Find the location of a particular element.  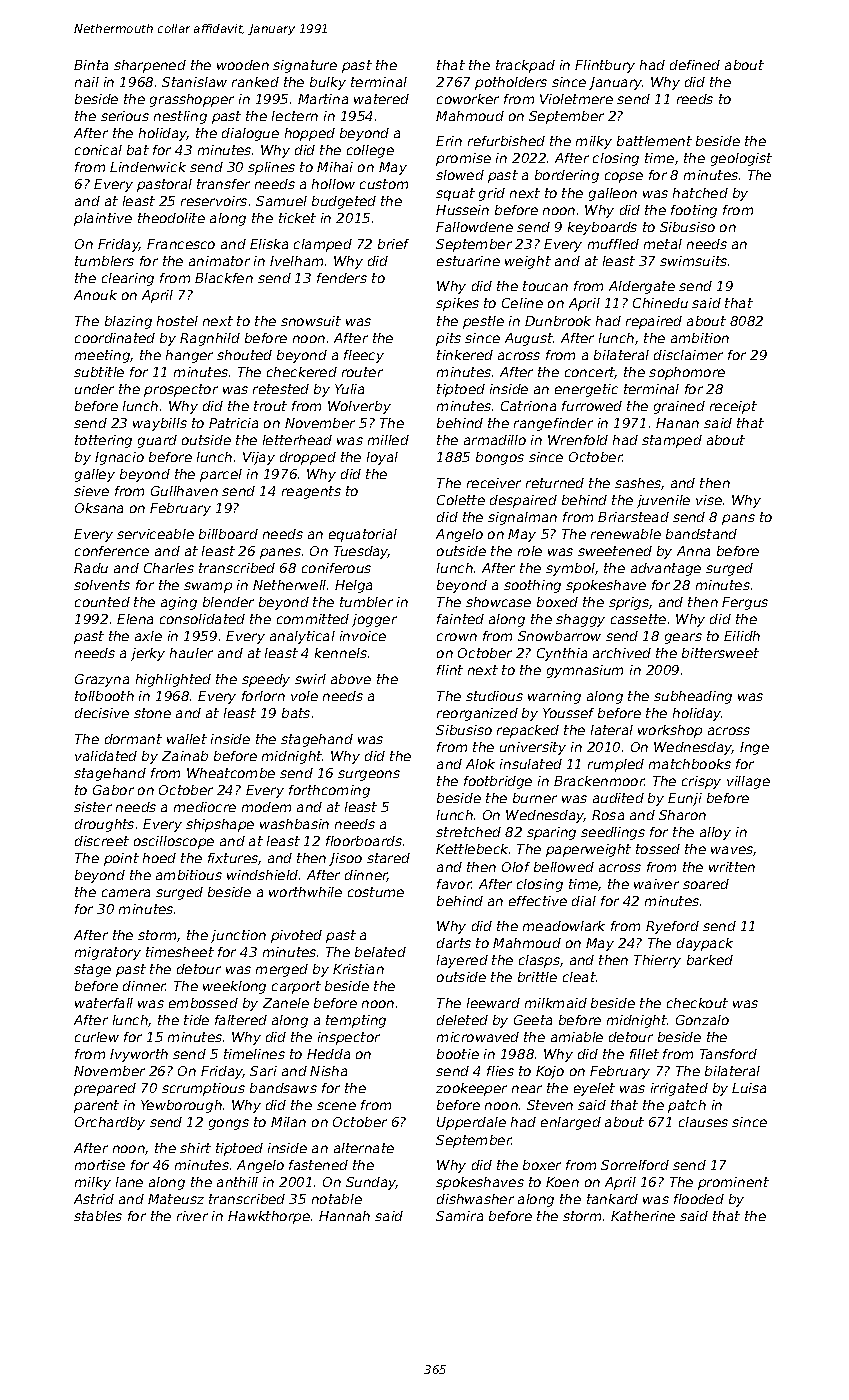

Hawkthorpe is located at coordinates (269, 1217).
